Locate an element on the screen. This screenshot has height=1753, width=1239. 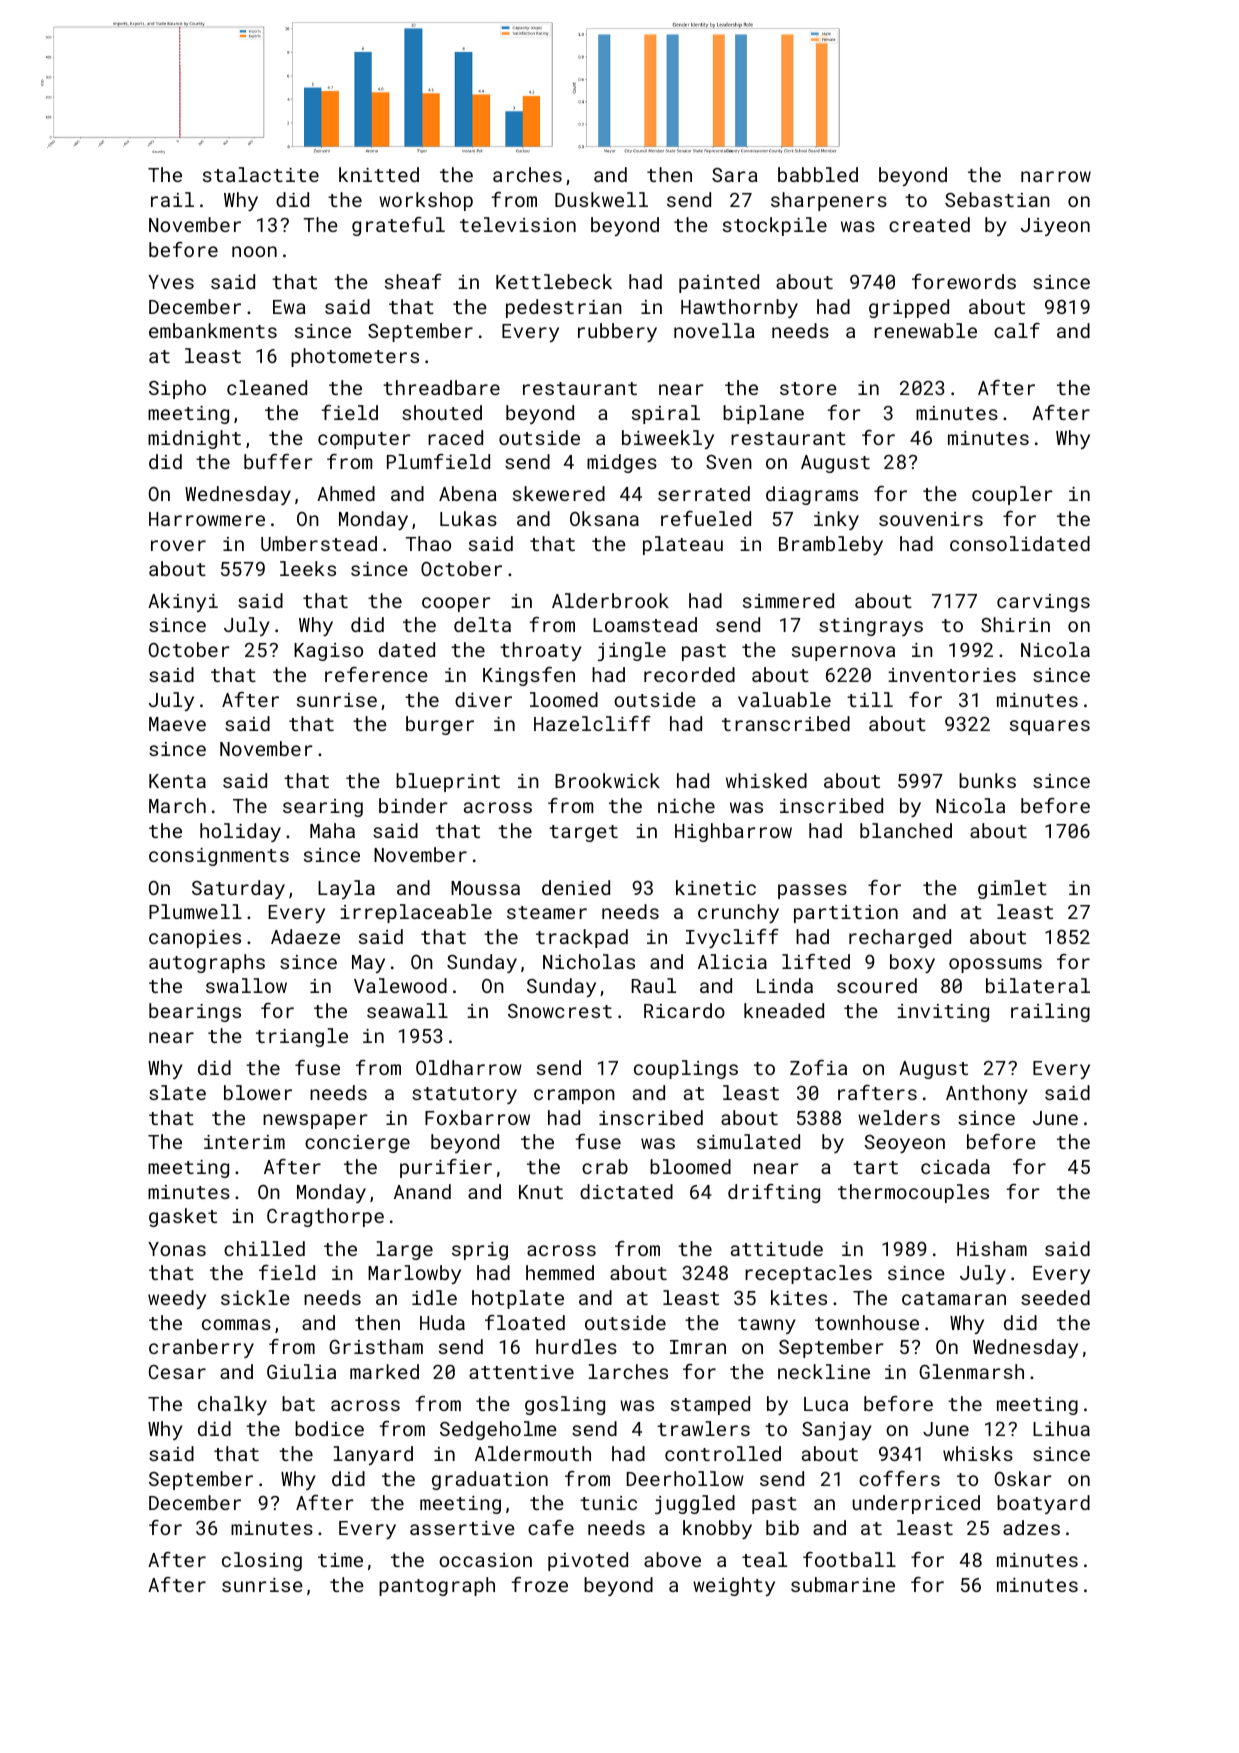
Sedgeholme is located at coordinates (498, 1430).
